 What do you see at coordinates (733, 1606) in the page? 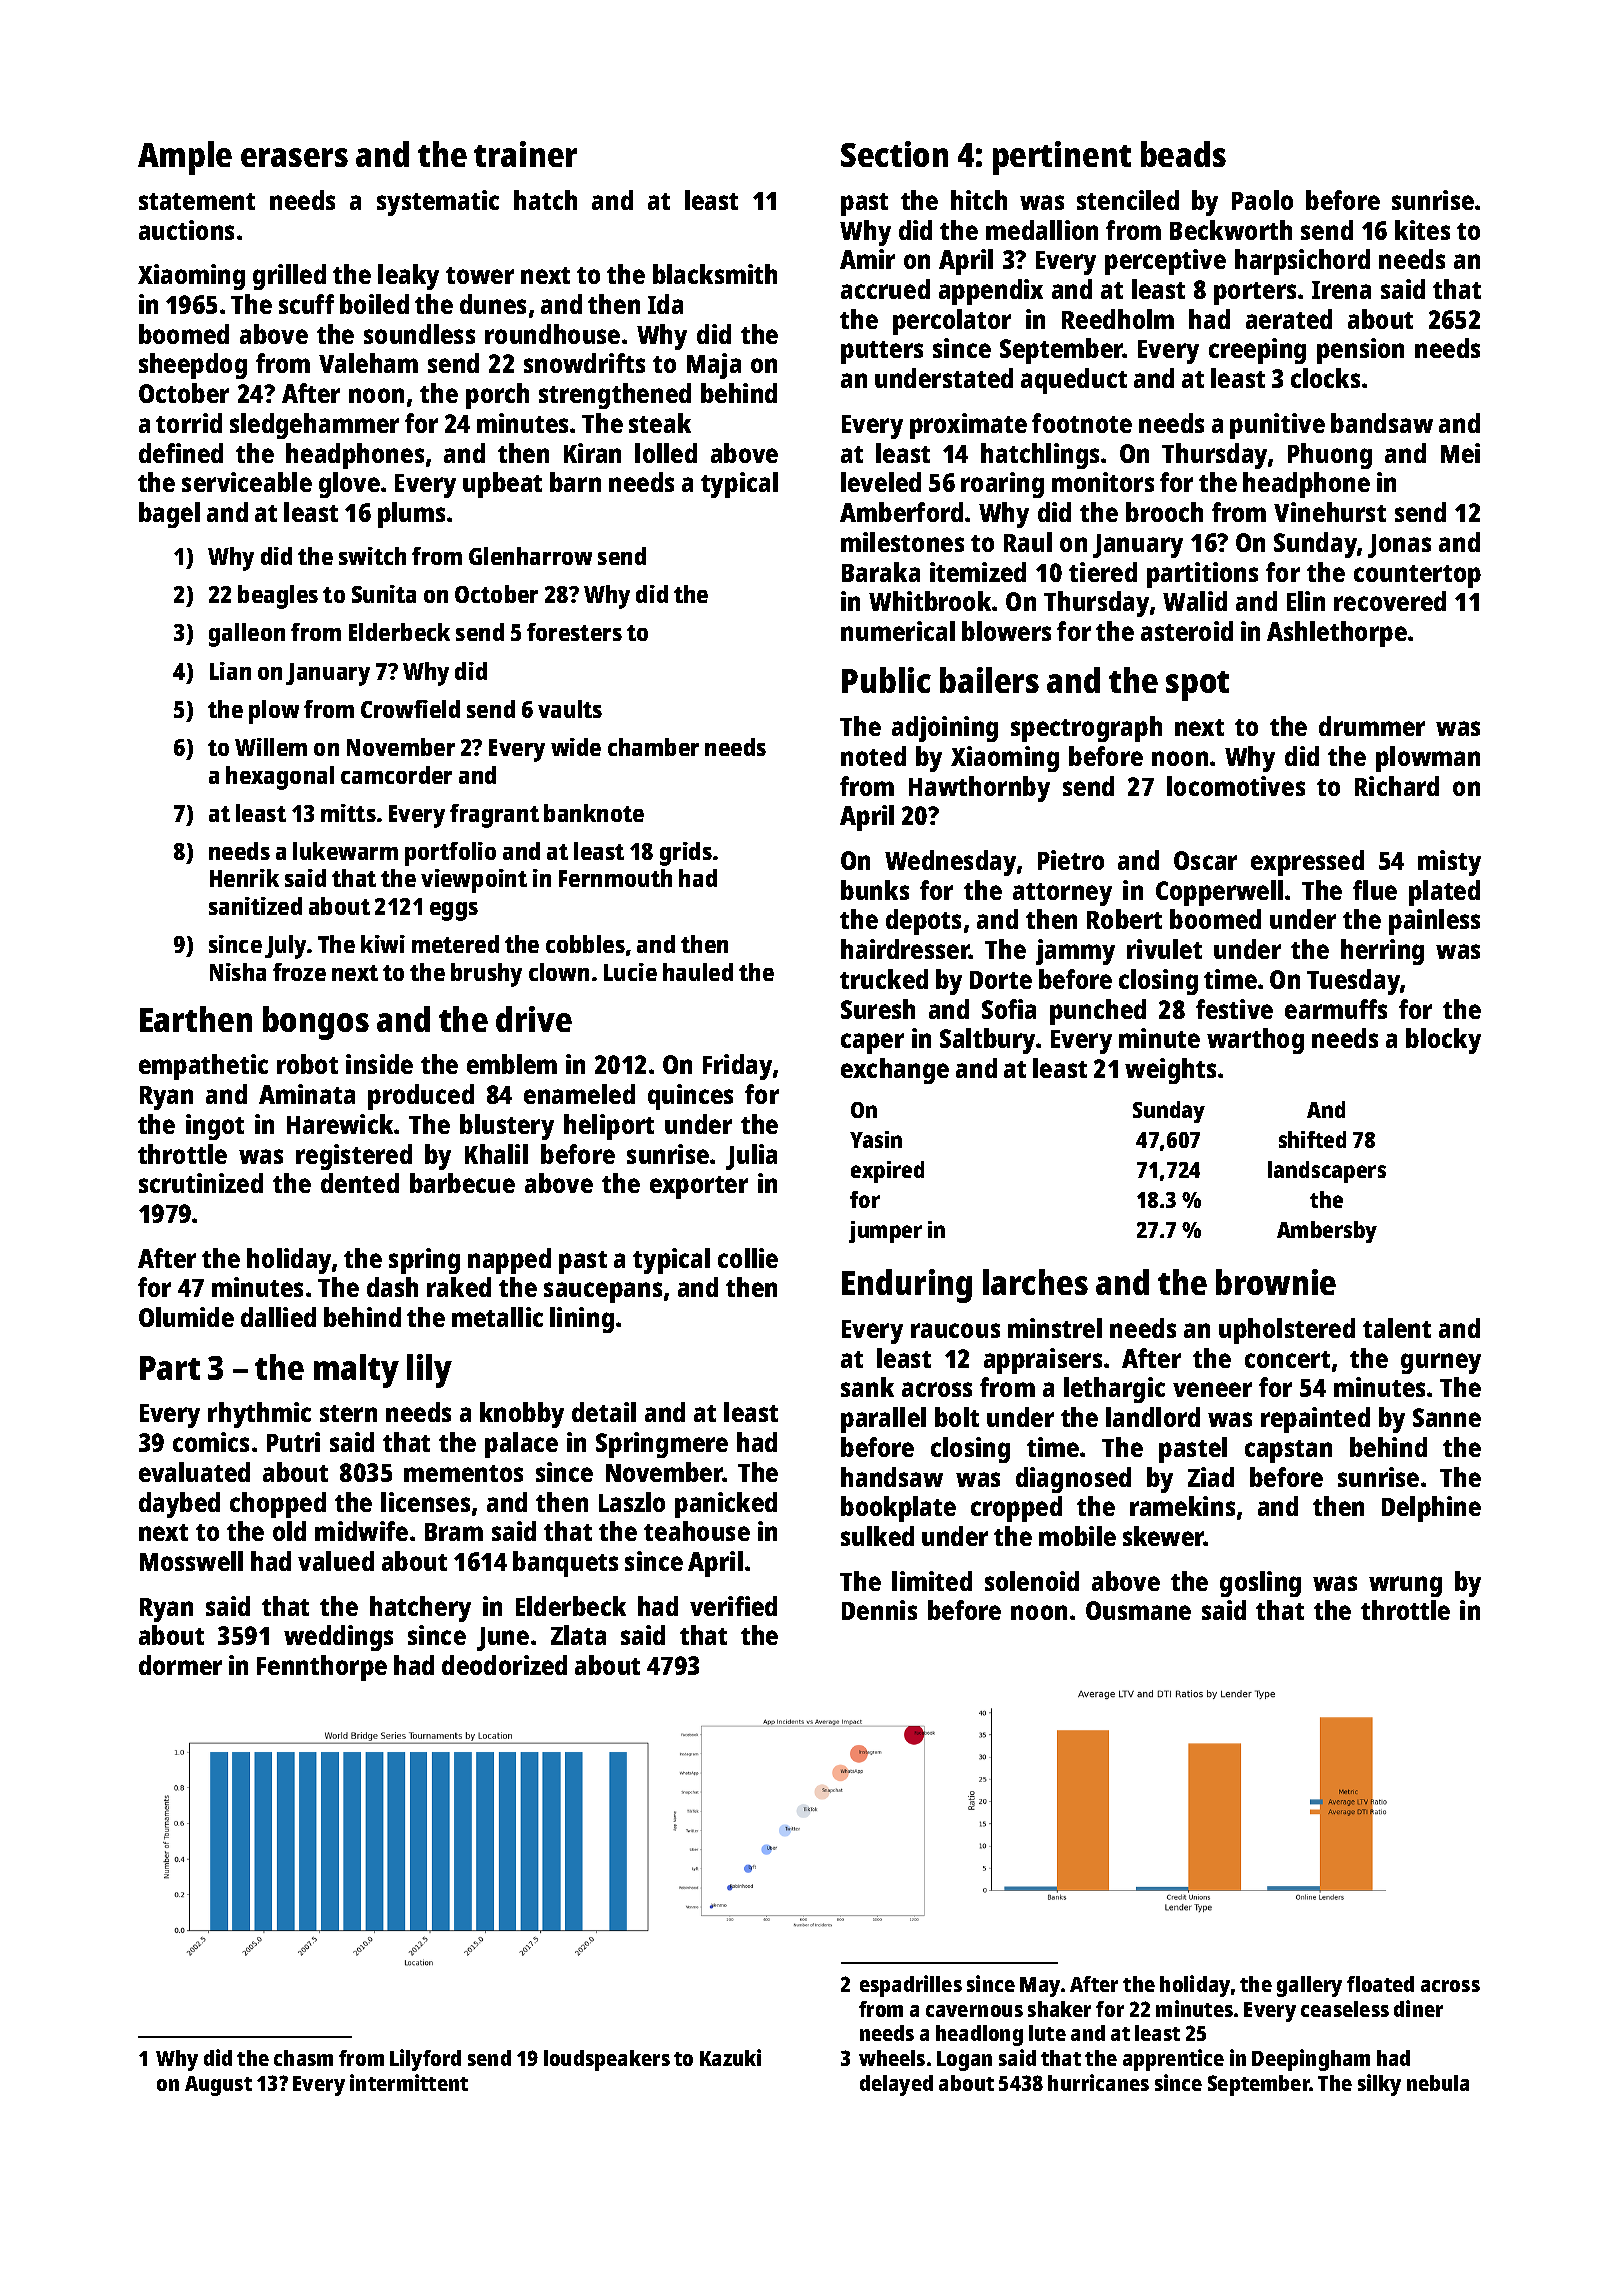
I see `verified` at bounding box center [733, 1606].
